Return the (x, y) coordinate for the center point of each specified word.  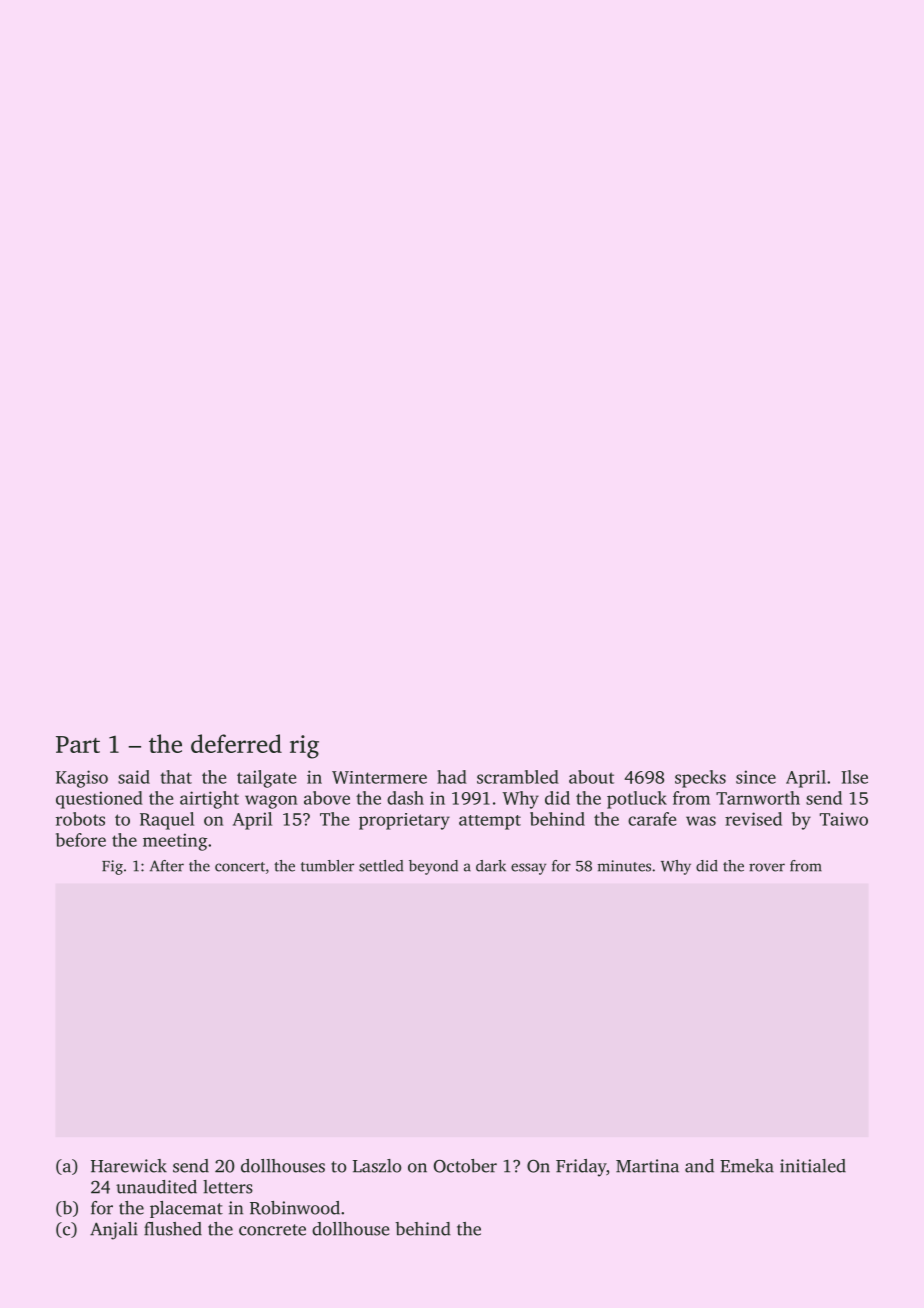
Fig (112, 867)
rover (767, 867)
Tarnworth (758, 798)
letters (228, 1187)
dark (491, 866)
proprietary (404, 821)
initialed (813, 1166)
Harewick (129, 1166)
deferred (236, 743)
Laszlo (377, 1166)
